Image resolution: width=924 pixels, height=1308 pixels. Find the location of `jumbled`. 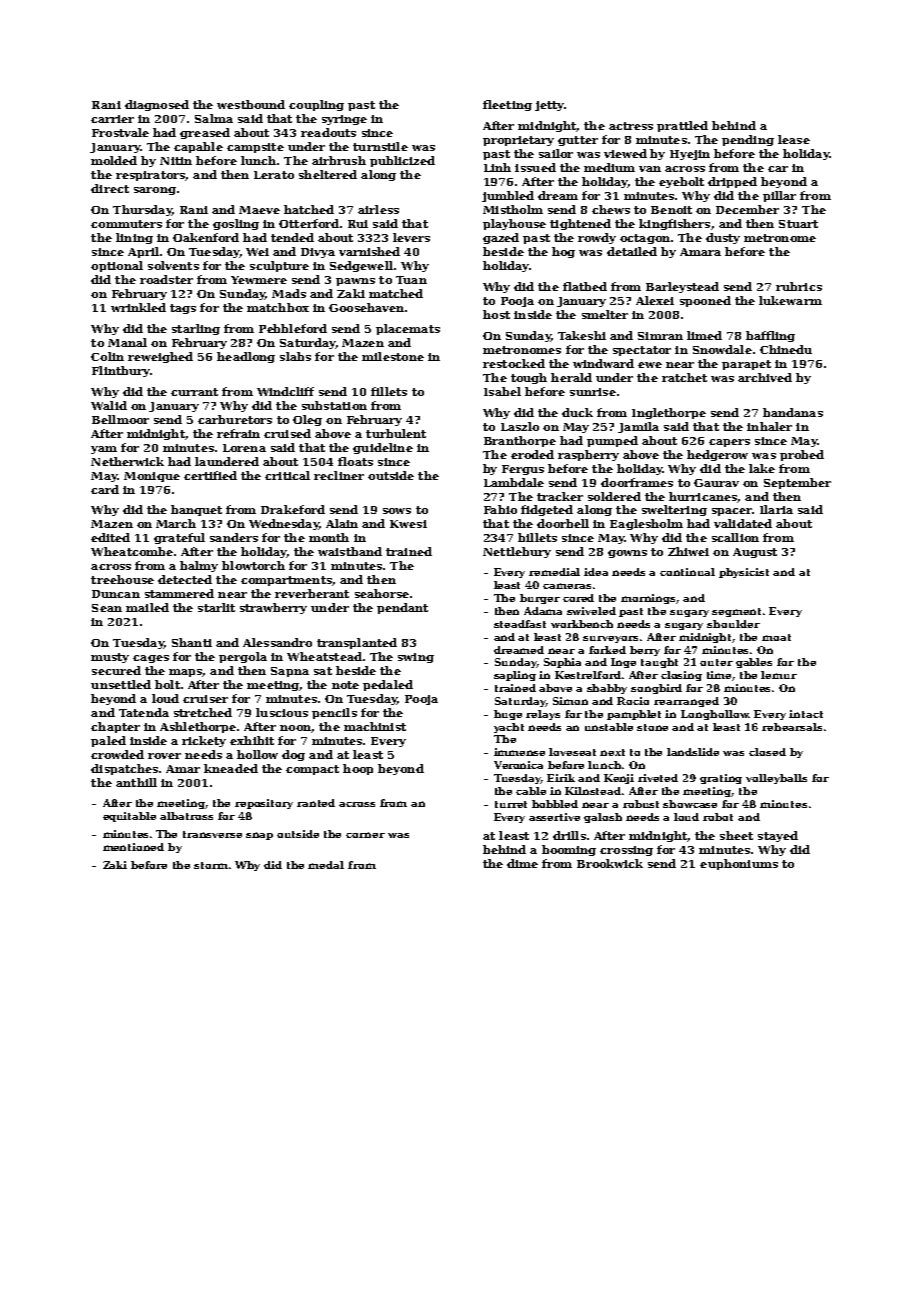

jumbled is located at coordinates (508, 196).
